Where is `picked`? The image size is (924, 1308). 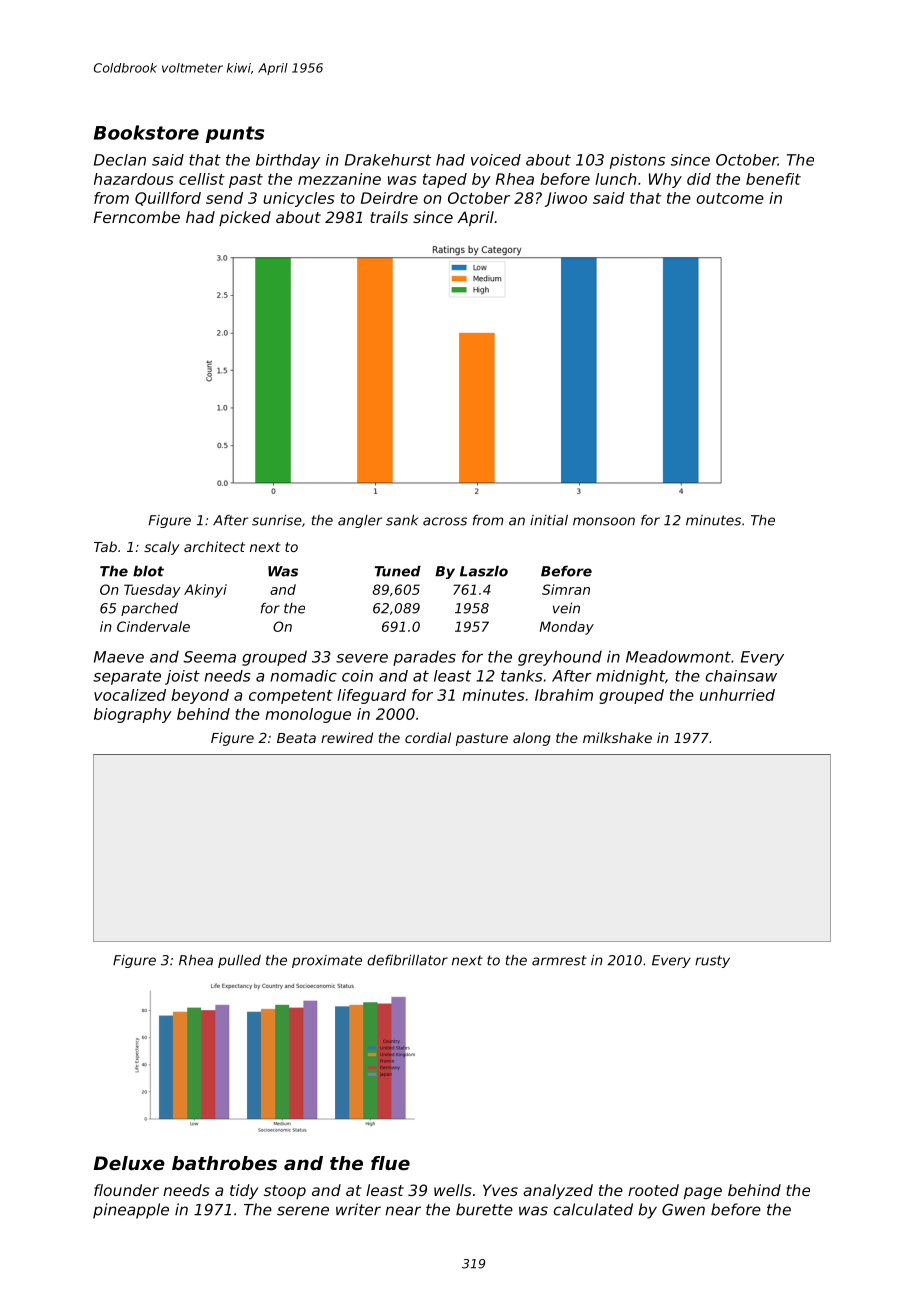 picked is located at coordinates (245, 218).
